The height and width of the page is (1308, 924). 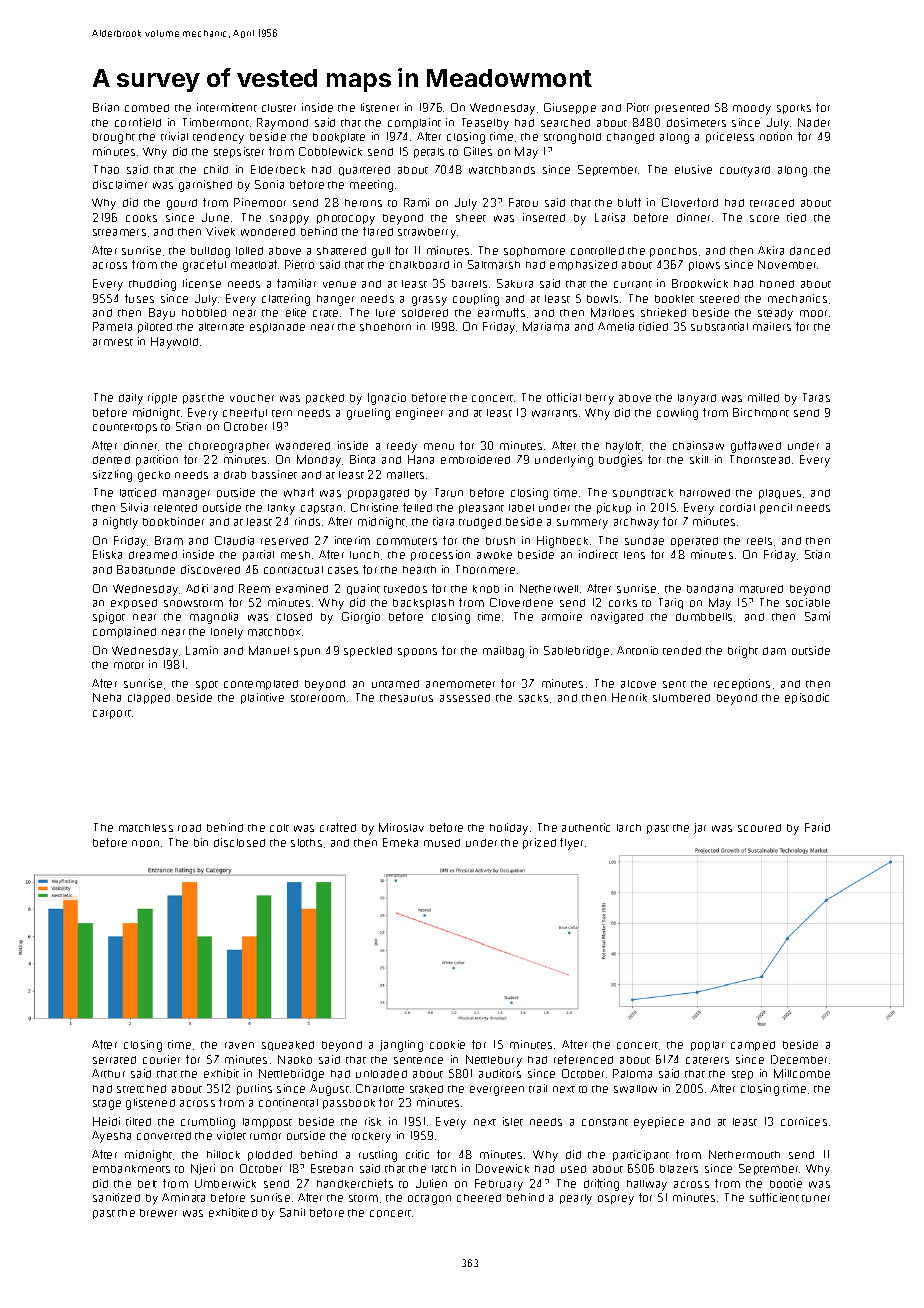 I want to click on sporks, so click(x=794, y=109).
